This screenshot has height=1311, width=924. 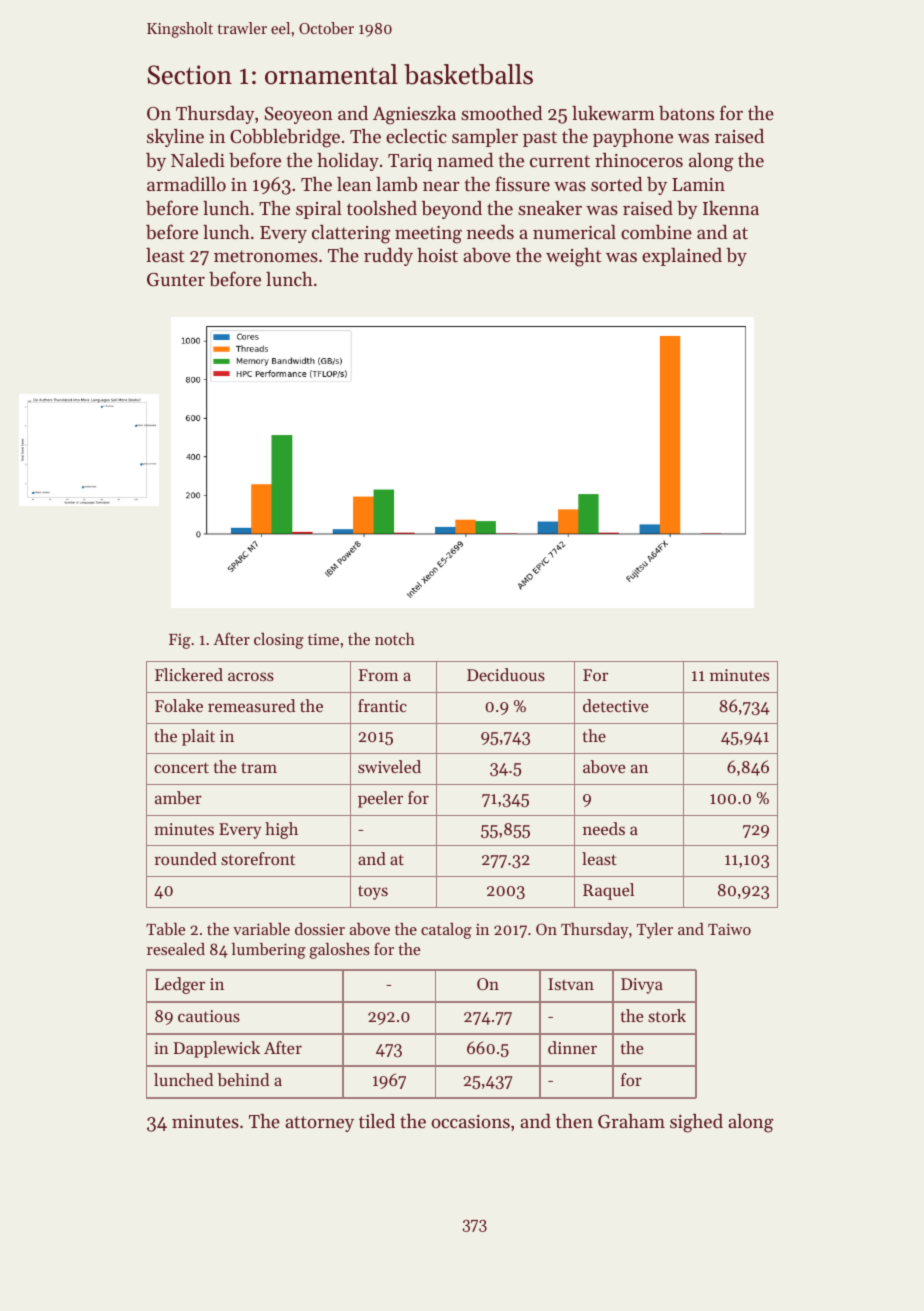 I want to click on behind, so click(x=243, y=1079).
